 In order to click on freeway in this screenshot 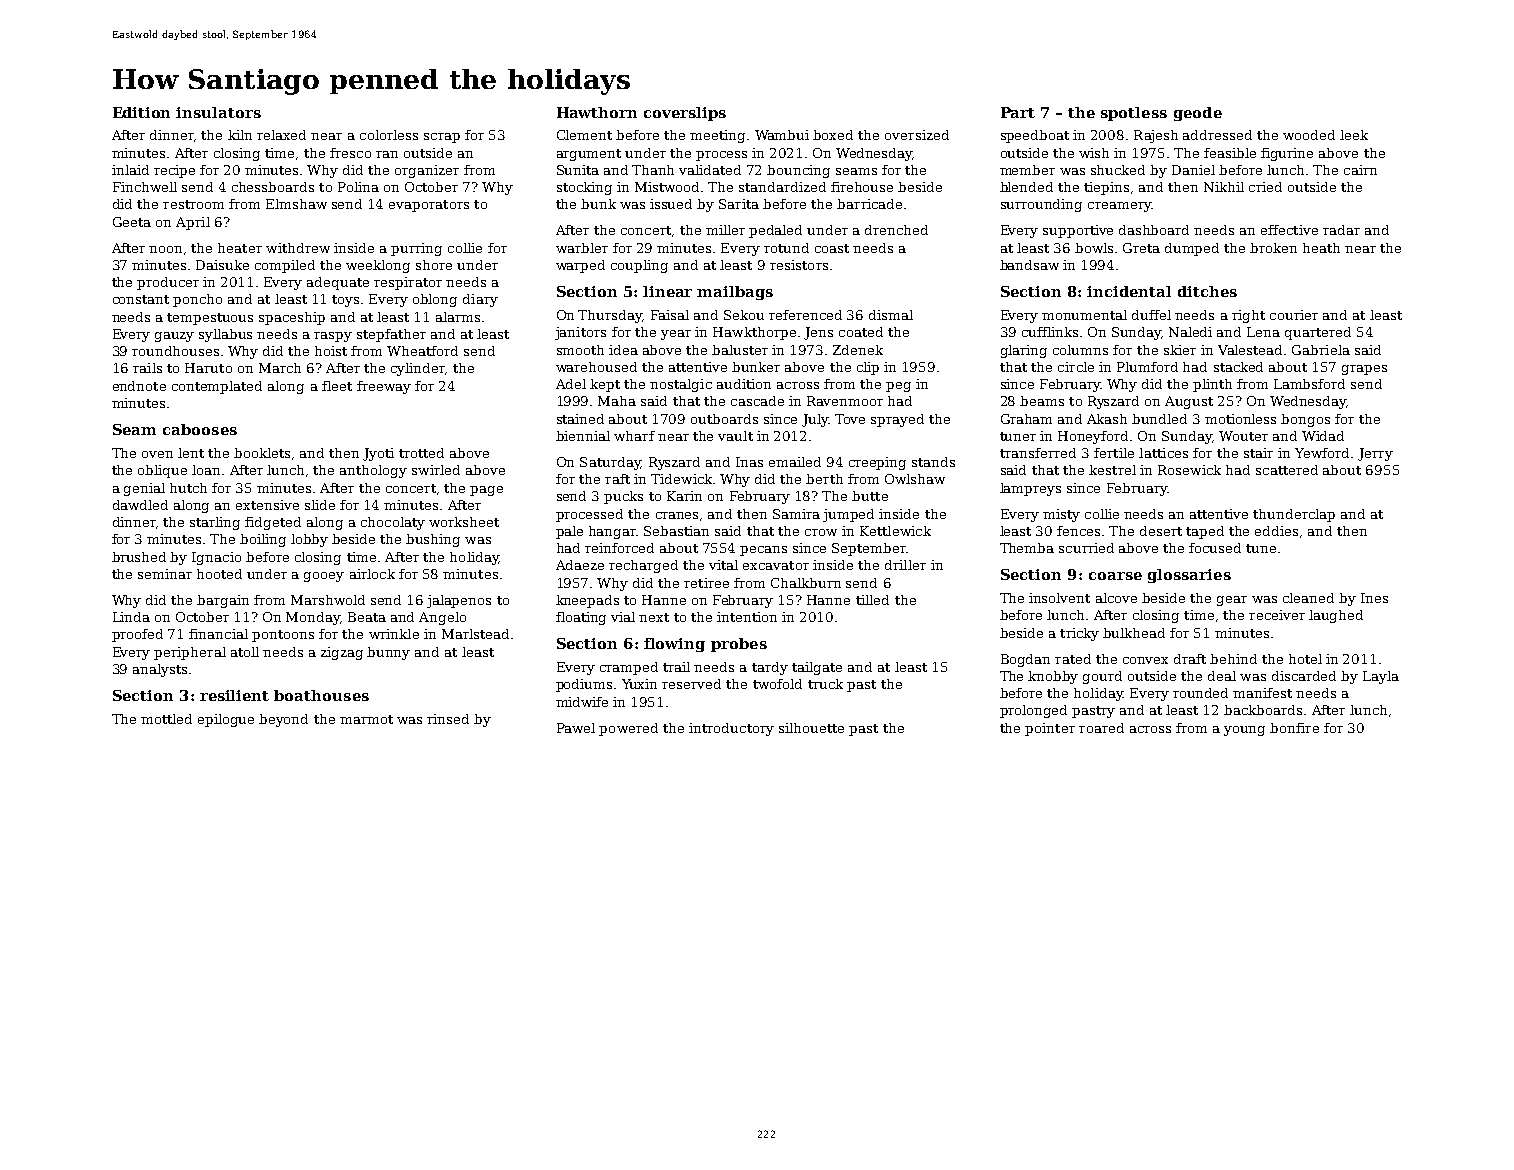, I will do `click(384, 387)`.
